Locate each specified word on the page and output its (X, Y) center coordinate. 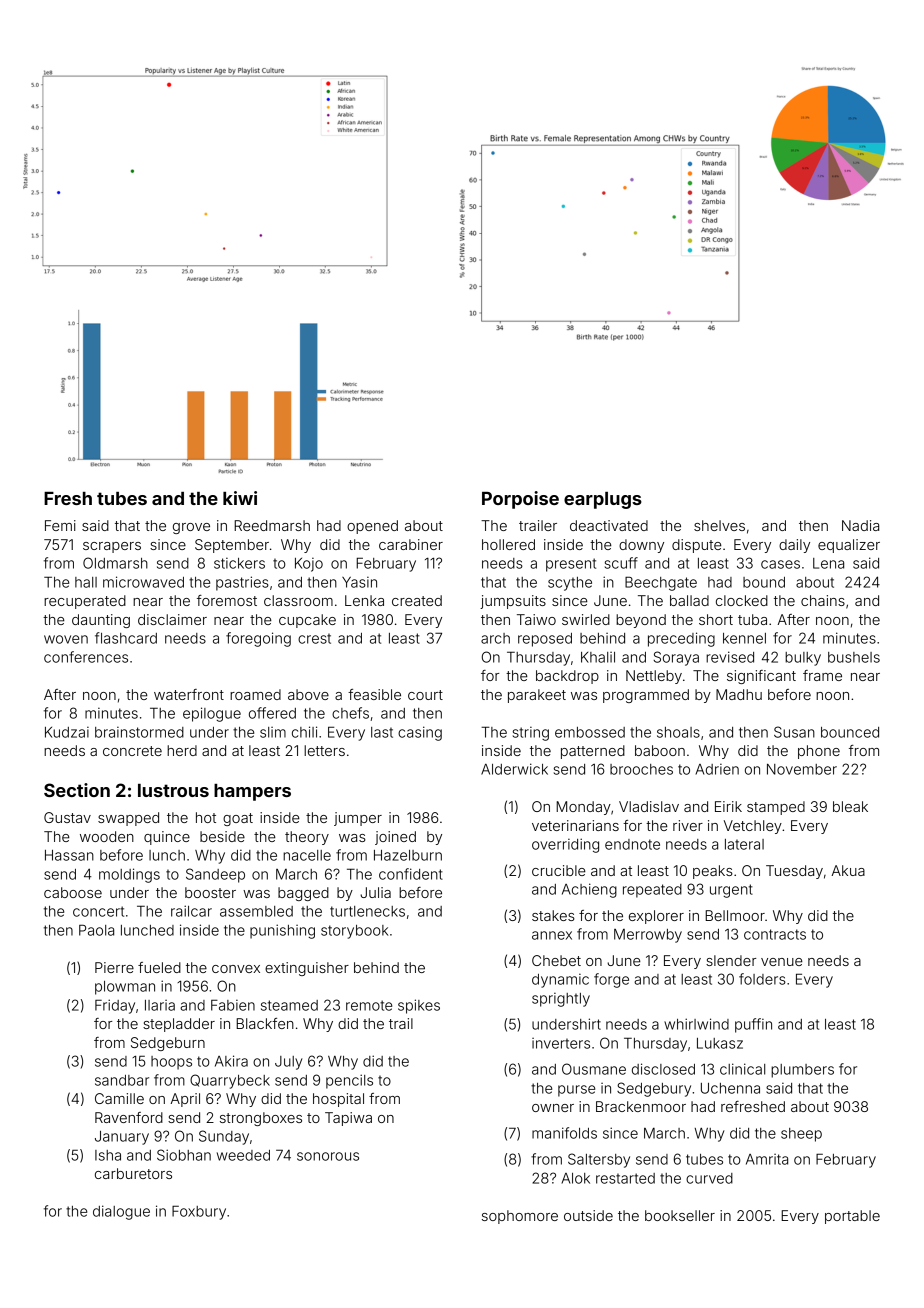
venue (782, 962)
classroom (298, 600)
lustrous (173, 790)
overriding (565, 845)
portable (852, 1217)
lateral (744, 844)
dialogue (121, 1212)
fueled (159, 967)
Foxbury (199, 1212)
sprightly (561, 999)
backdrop (567, 677)
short (716, 619)
